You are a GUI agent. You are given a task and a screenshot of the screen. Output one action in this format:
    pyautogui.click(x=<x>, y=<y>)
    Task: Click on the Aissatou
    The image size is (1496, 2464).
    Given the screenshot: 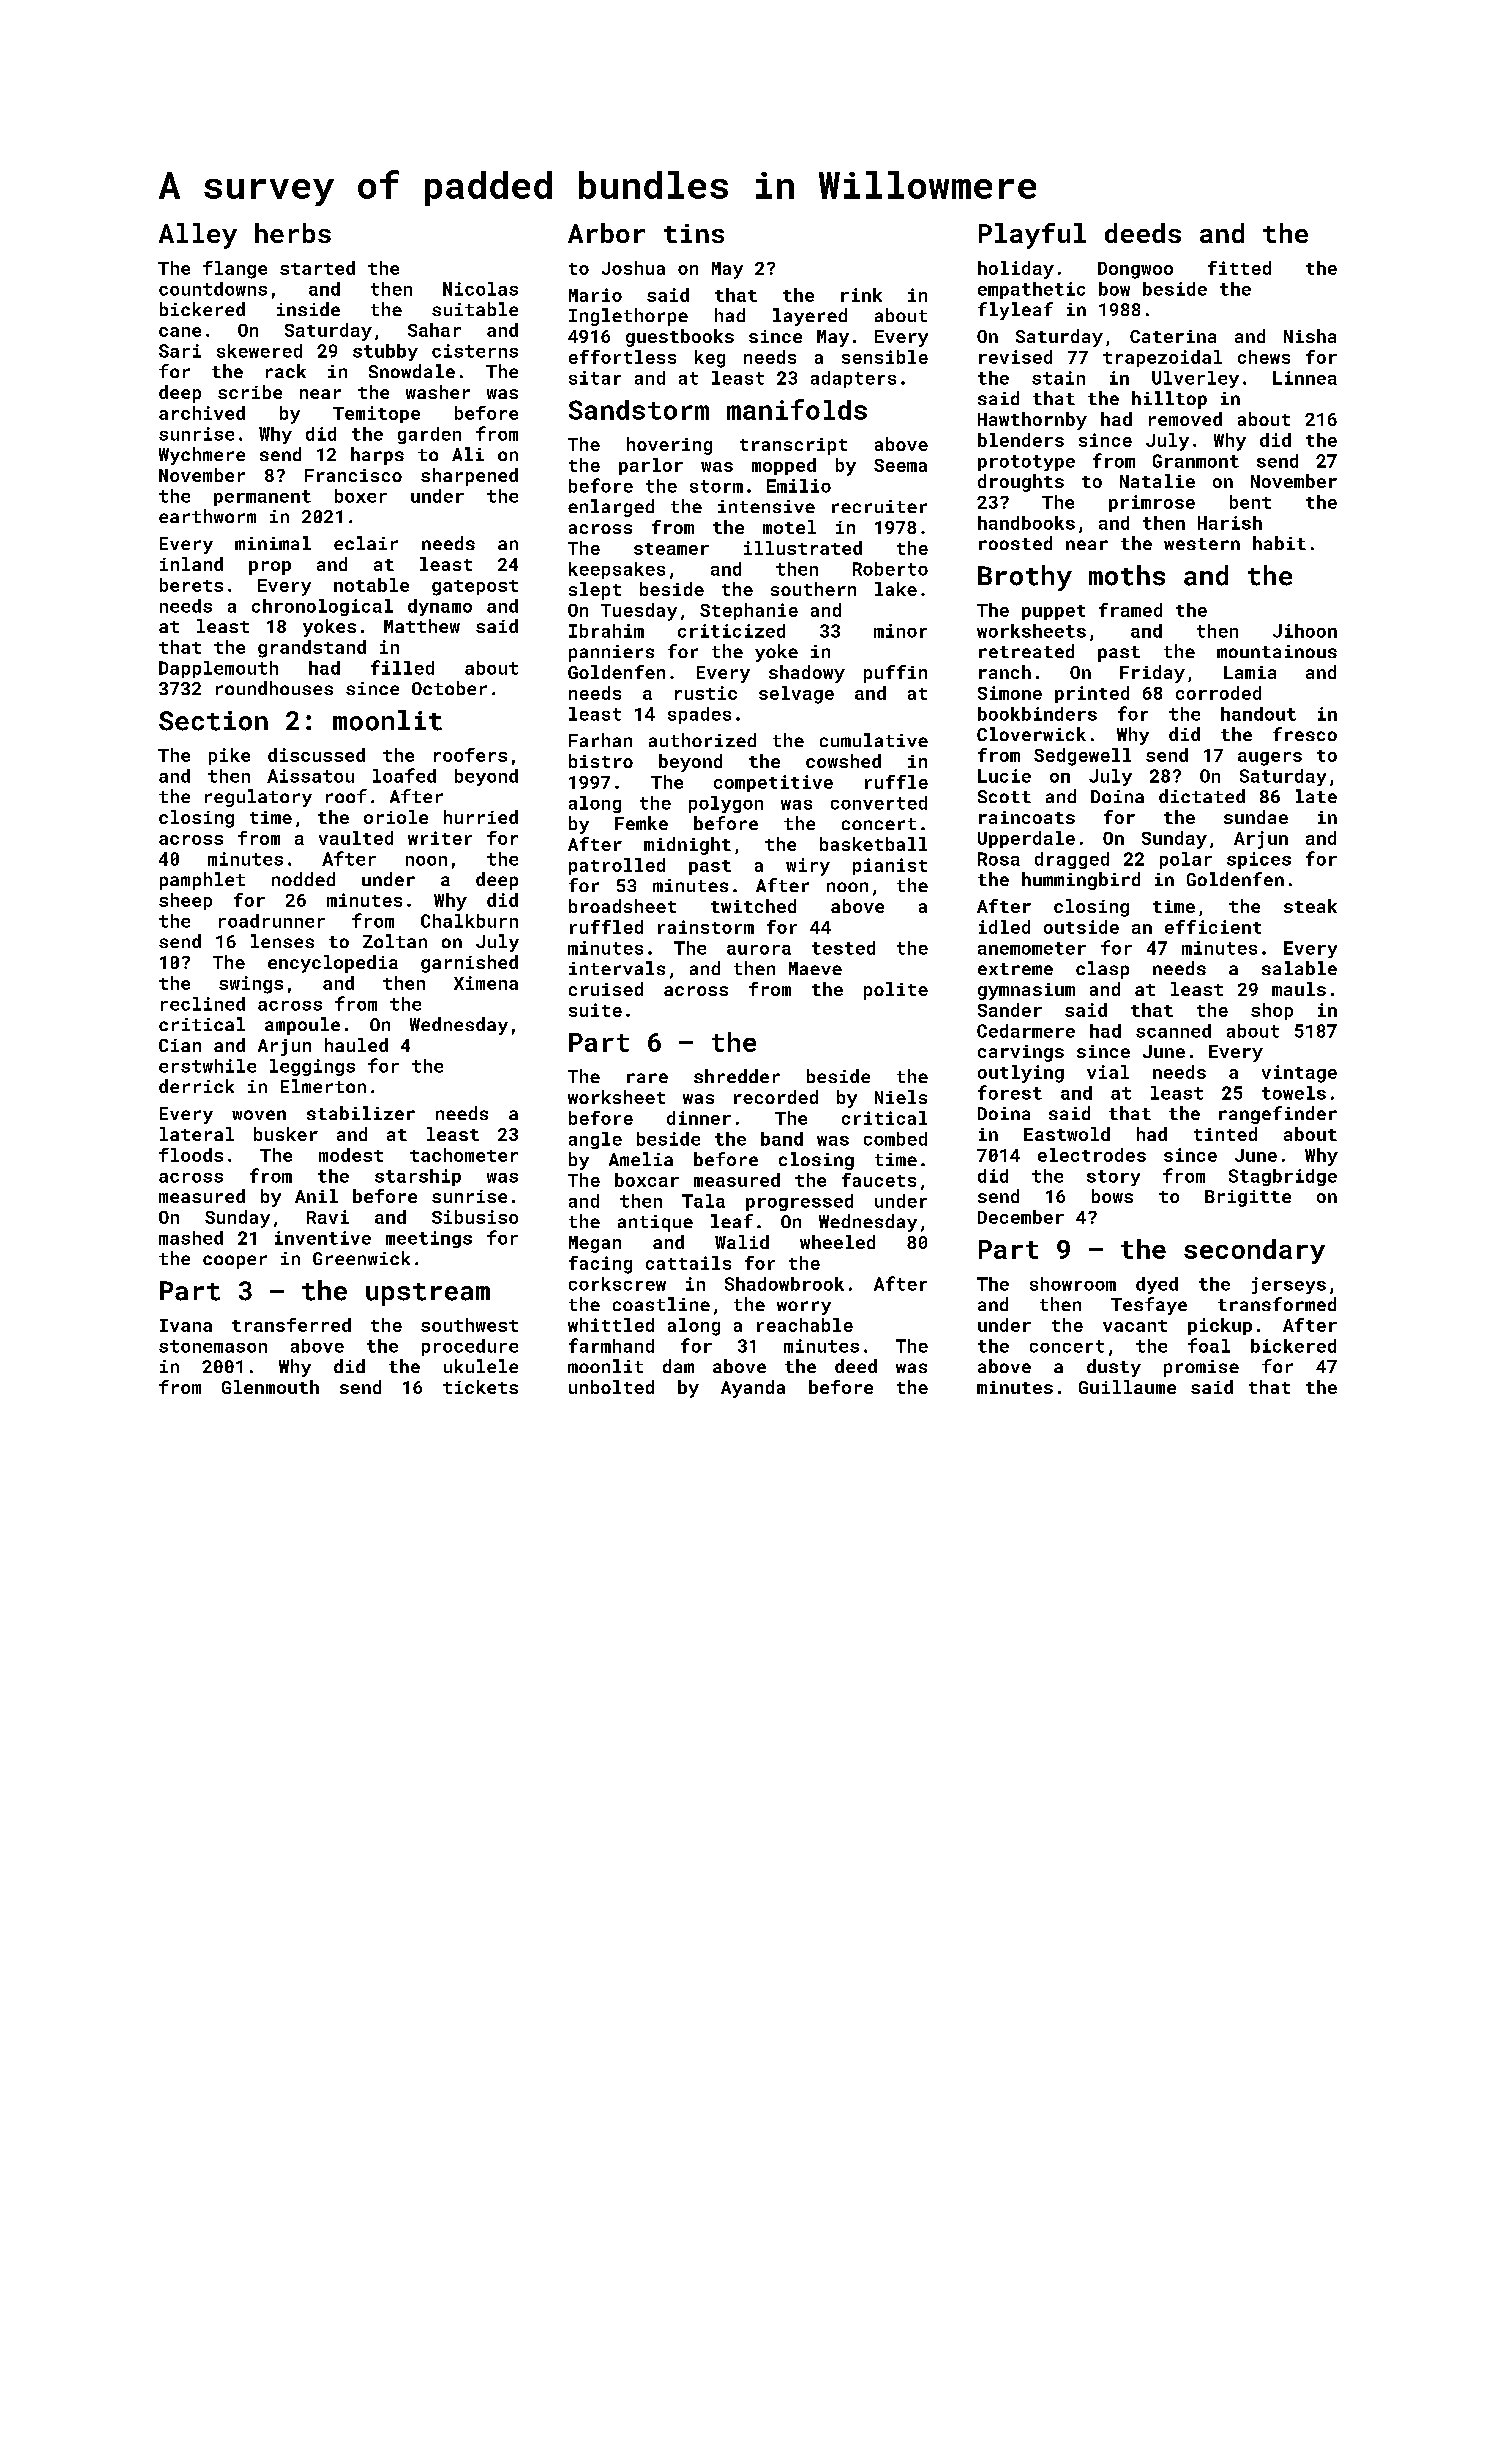 What is the action you would take?
    pyautogui.click(x=310, y=776)
